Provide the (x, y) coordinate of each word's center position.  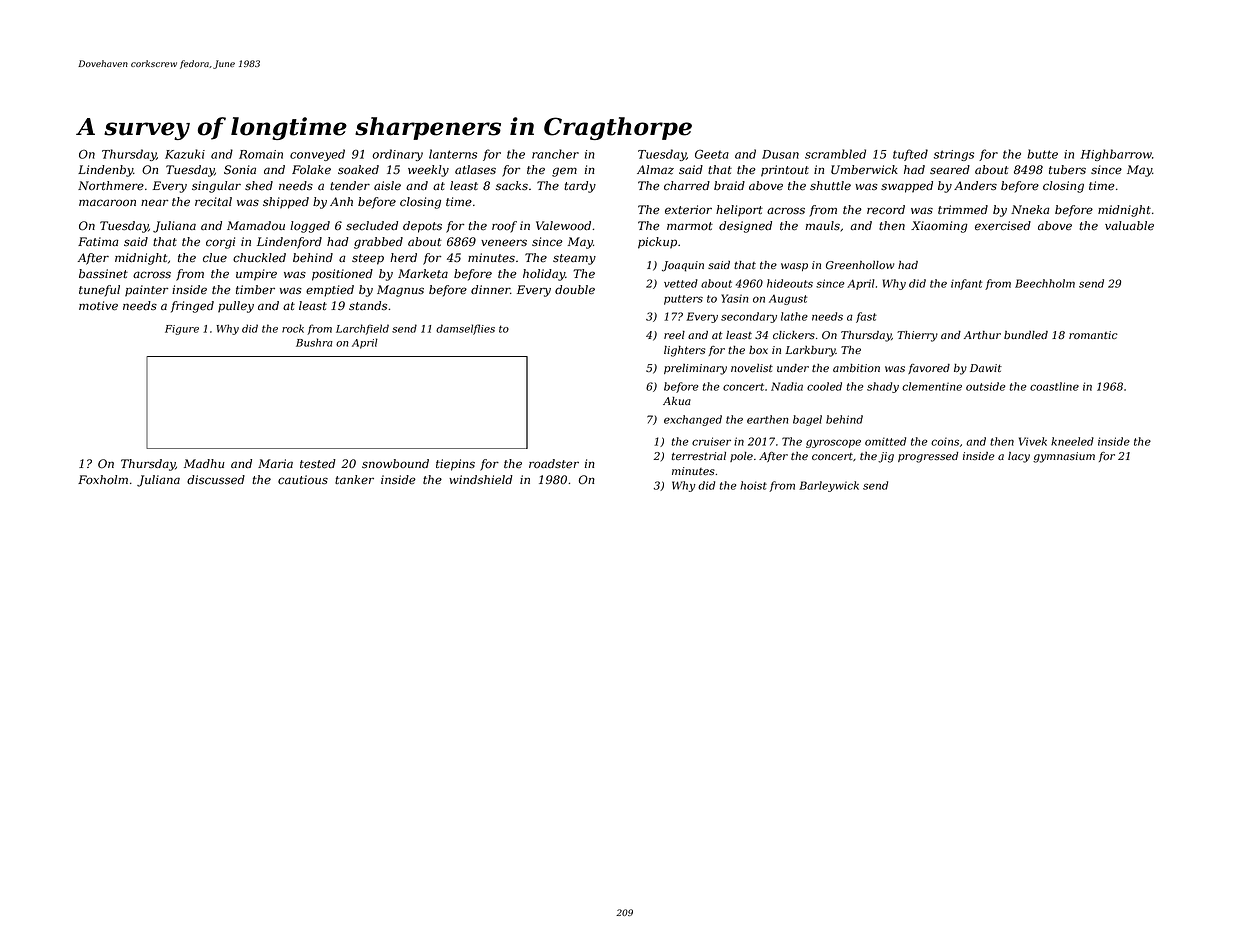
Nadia (787, 386)
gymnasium (1064, 457)
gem (564, 172)
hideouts (790, 283)
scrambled (835, 154)
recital (213, 202)
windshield (481, 480)
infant (966, 284)
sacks (512, 186)
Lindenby (105, 171)
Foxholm (103, 479)
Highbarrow (1116, 155)
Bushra (314, 342)
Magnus (400, 291)
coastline (1054, 386)
